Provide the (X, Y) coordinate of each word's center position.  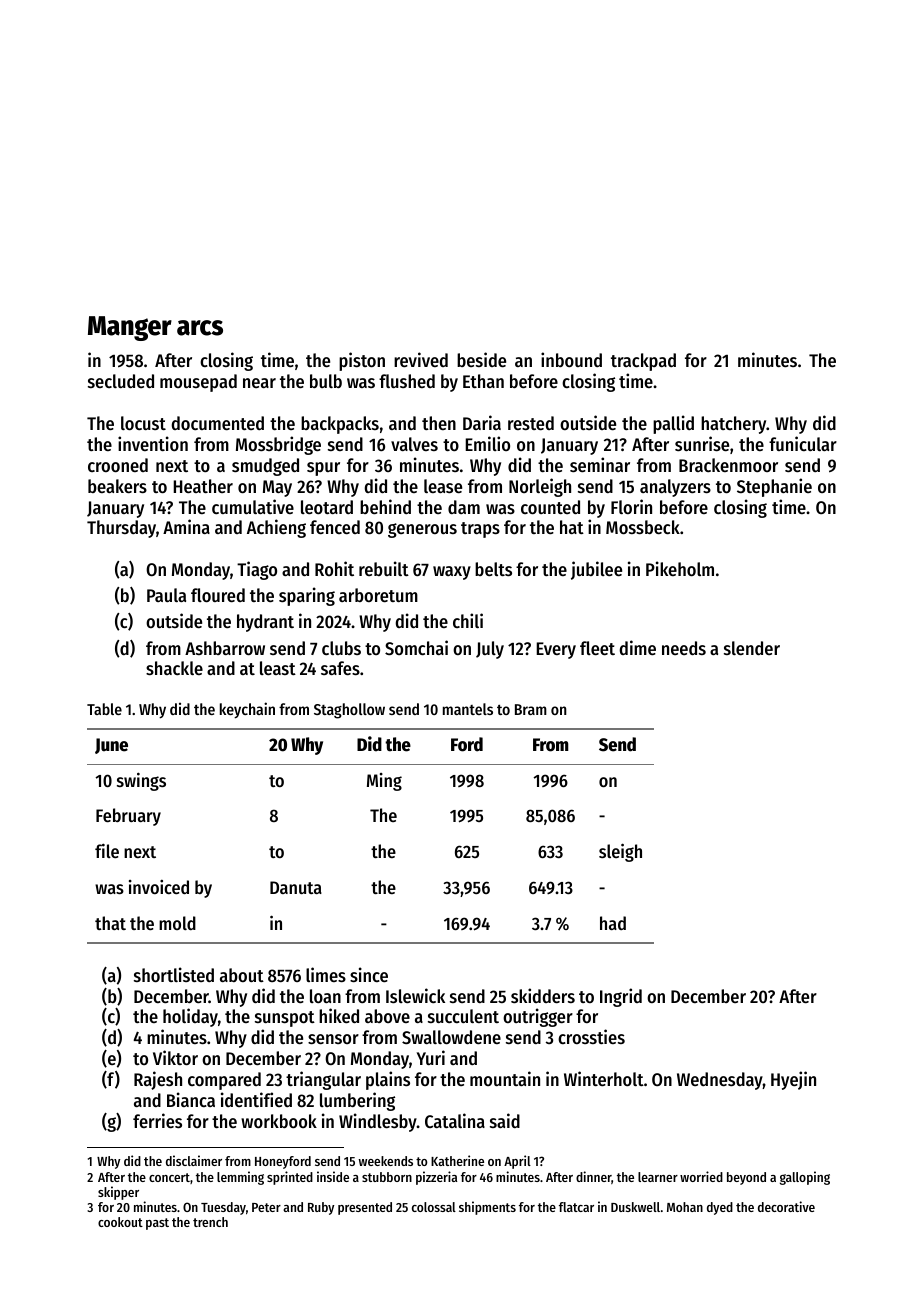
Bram (531, 709)
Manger (130, 328)
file (107, 850)
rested (531, 423)
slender (752, 648)
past (157, 1224)
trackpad (643, 362)
